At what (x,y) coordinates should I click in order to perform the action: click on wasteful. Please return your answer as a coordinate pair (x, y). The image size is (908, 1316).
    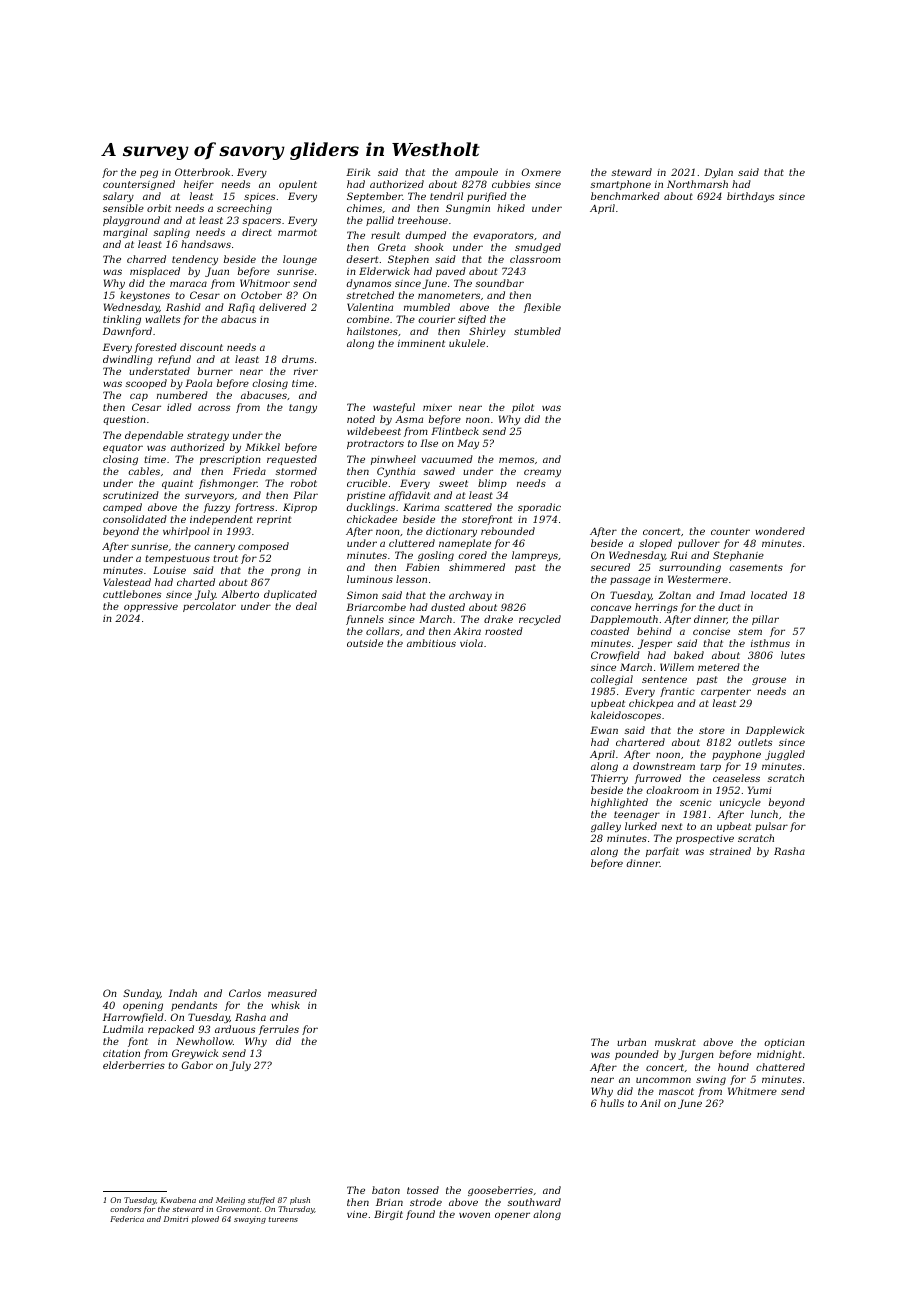
    Looking at the image, I should click on (394, 408).
